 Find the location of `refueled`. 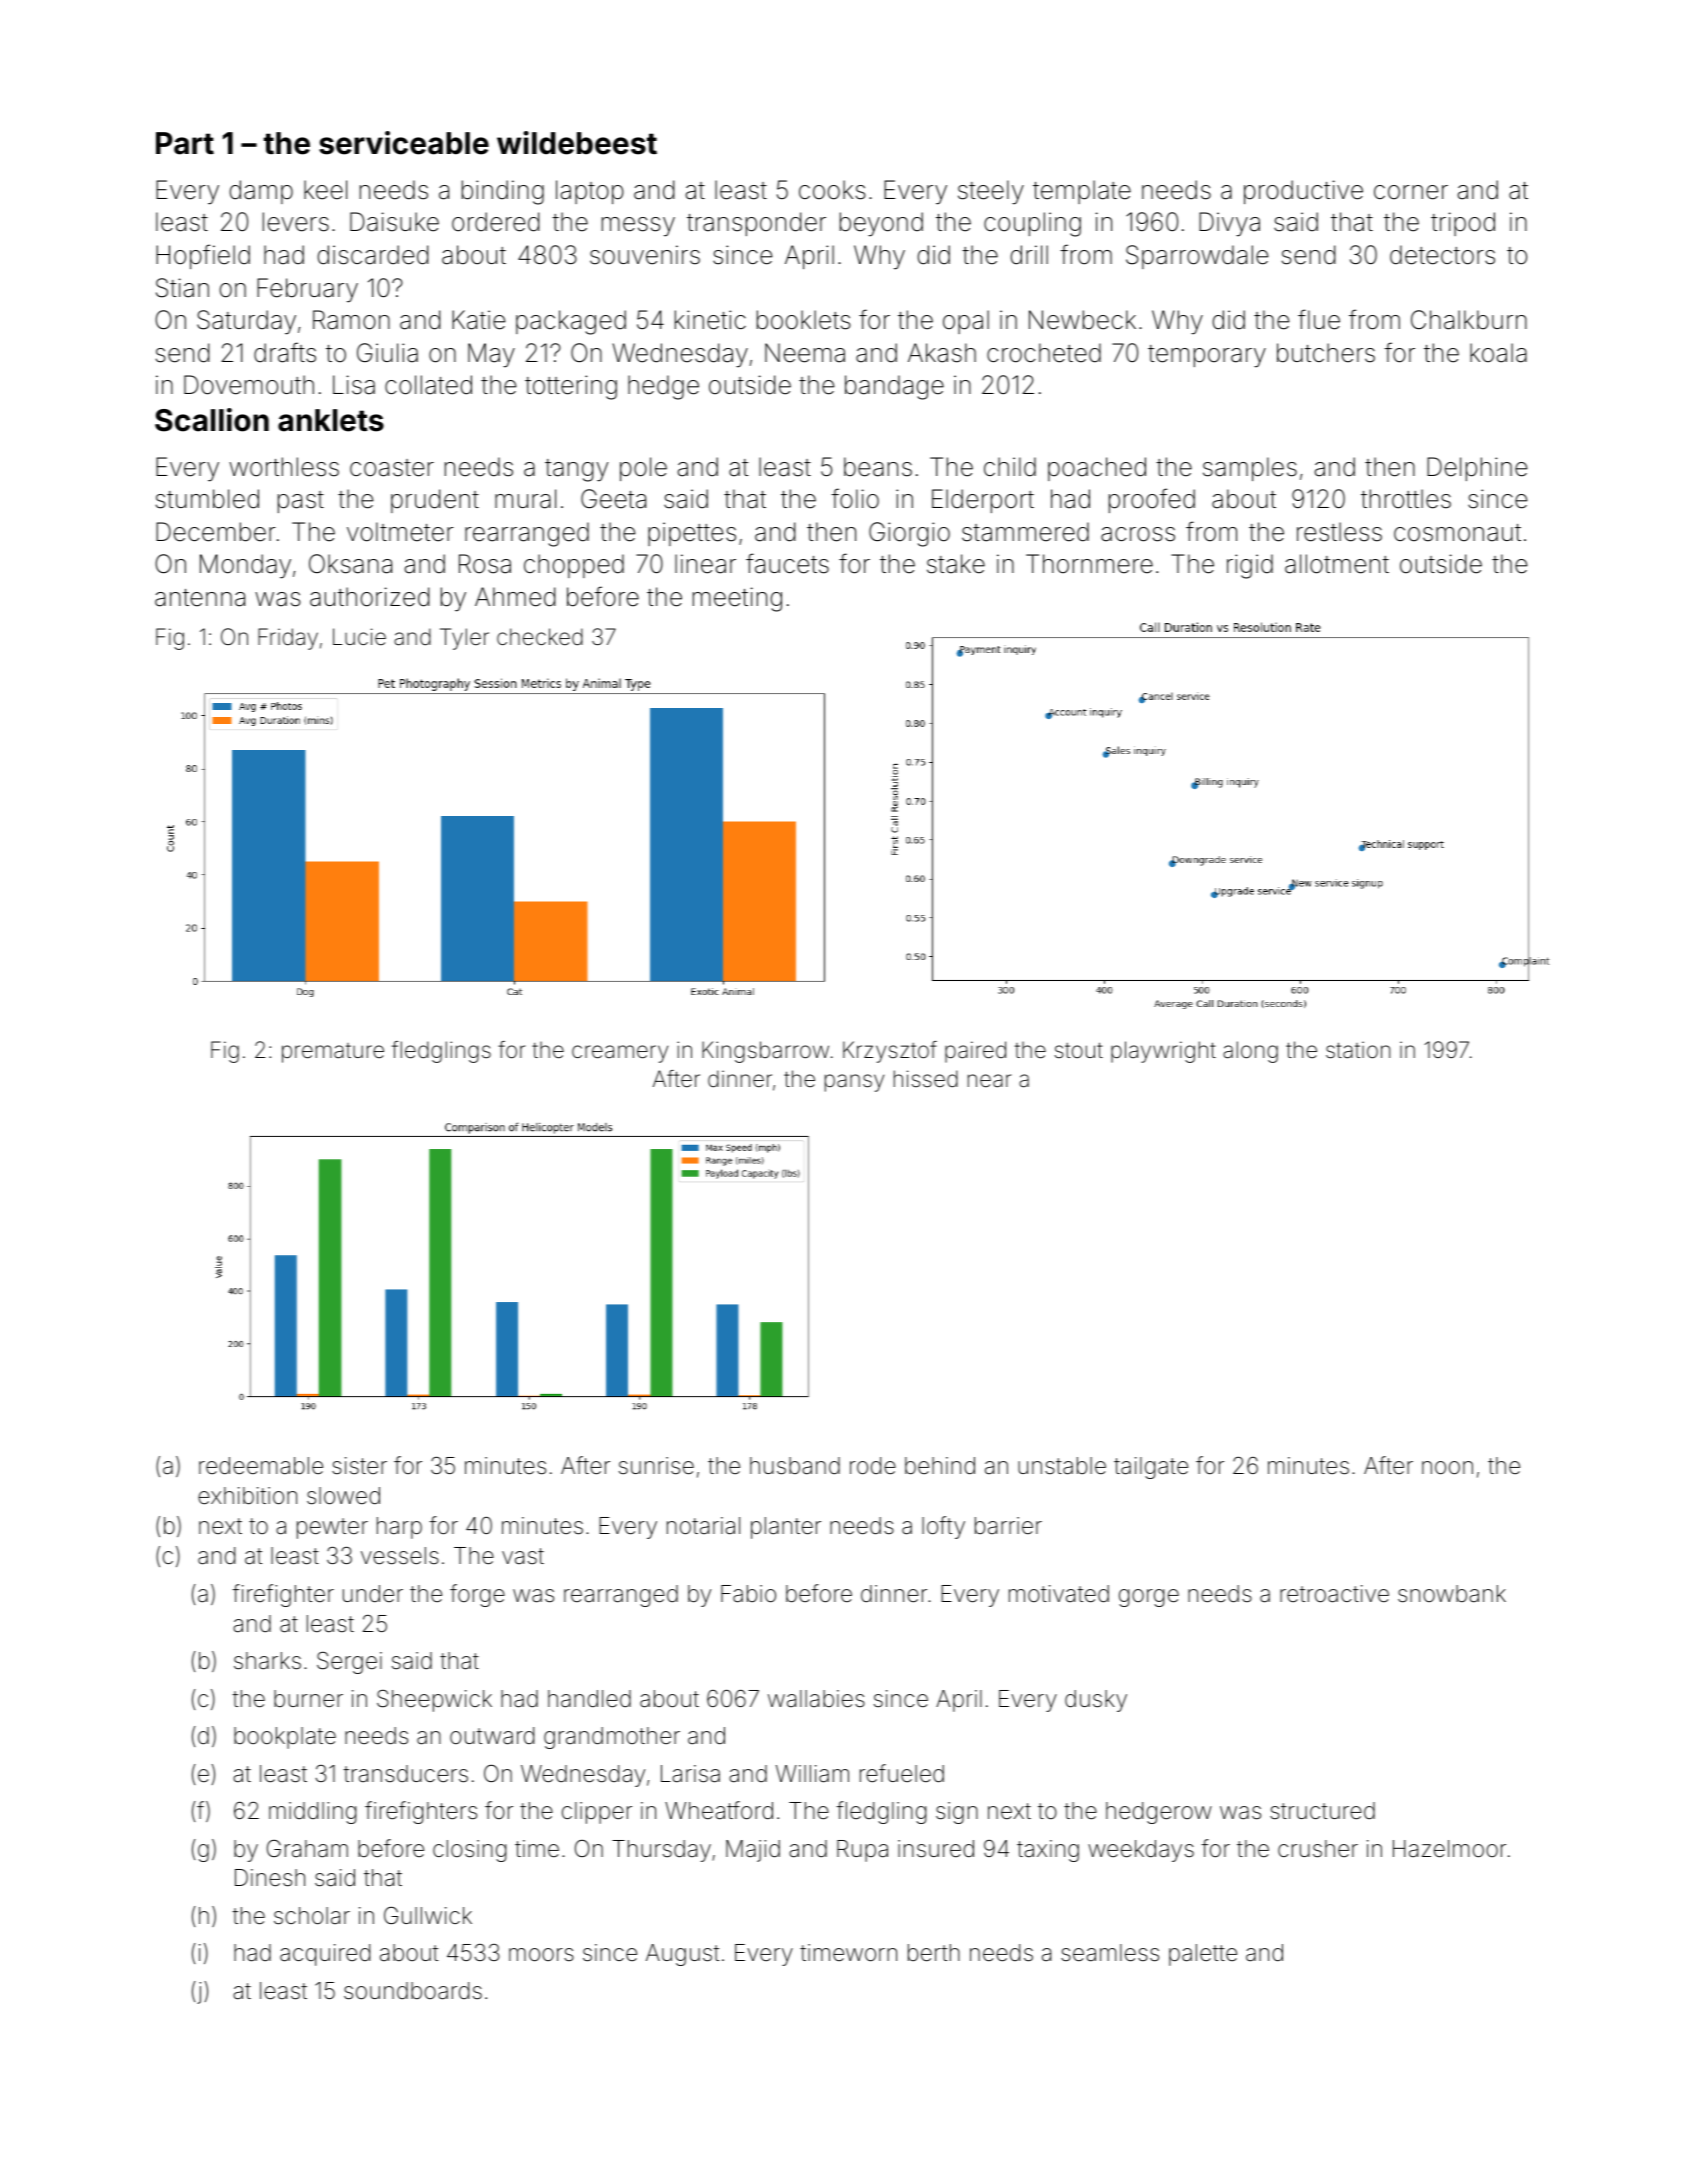

refueled is located at coordinates (902, 1773).
